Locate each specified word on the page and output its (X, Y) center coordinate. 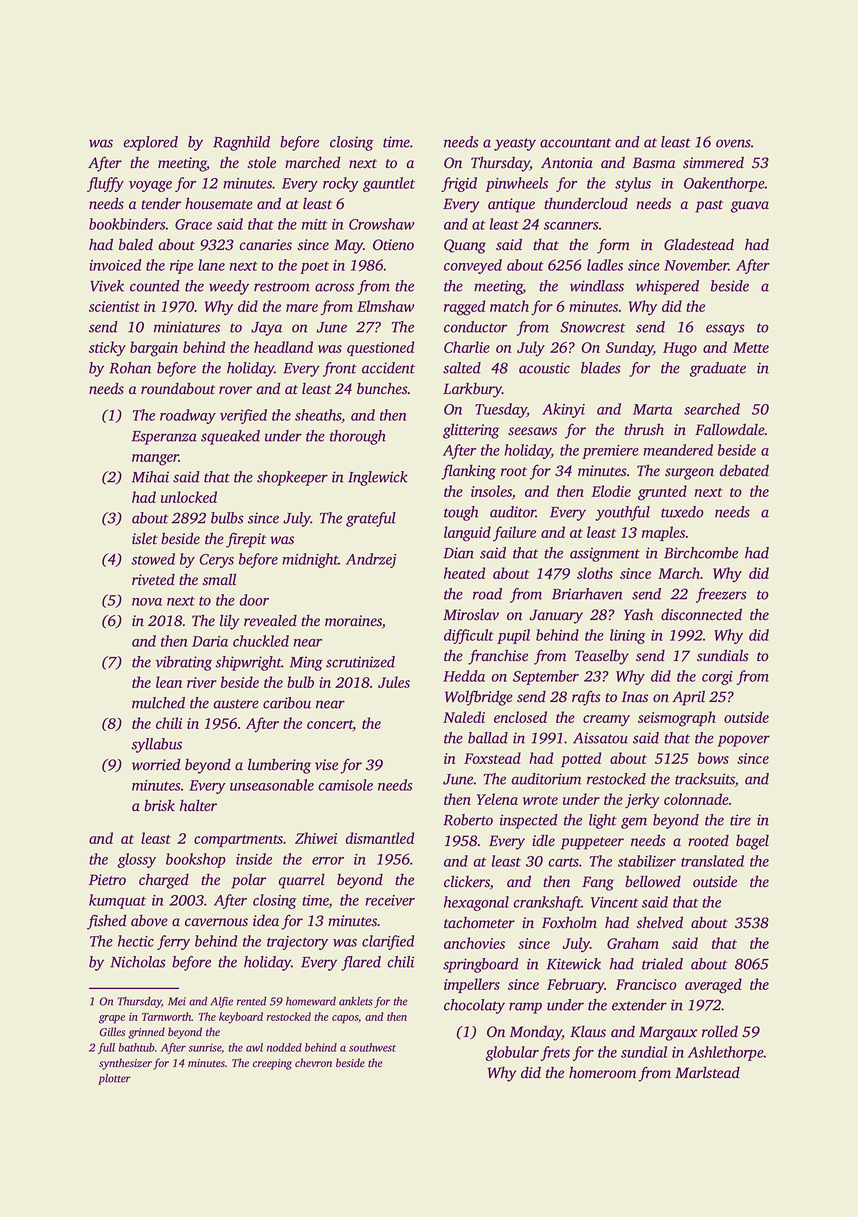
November (696, 265)
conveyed (473, 266)
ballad (488, 738)
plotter (114, 1079)
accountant (575, 143)
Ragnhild (241, 143)
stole (261, 163)
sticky (107, 348)
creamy (606, 721)
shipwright (249, 663)
